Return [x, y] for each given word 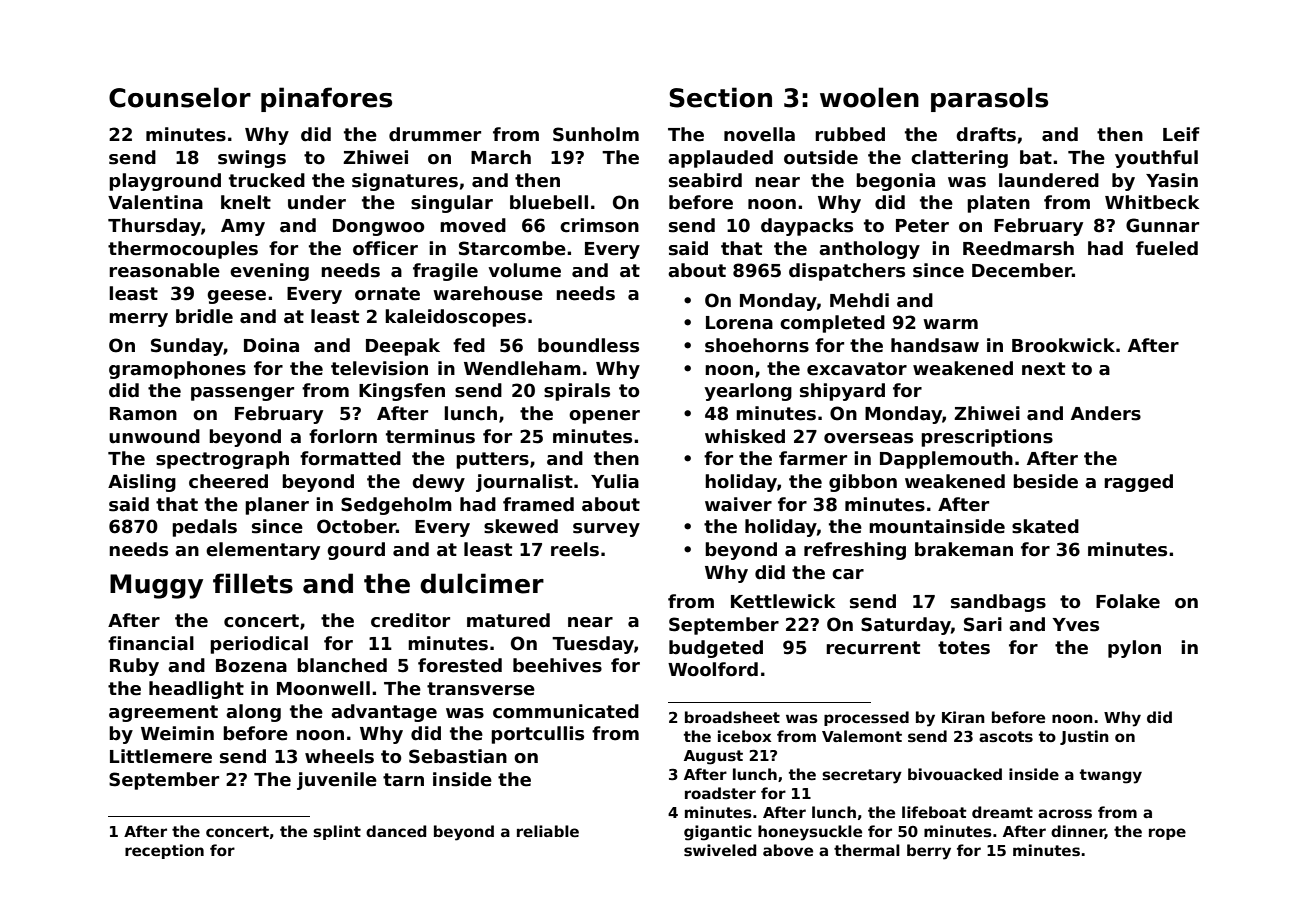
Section [720, 97]
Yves [1076, 625]
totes [964, 648]
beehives [557, 665]
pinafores [326, 99]
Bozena [251, 666]
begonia [895, 182]
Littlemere [161, 756]
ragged [1138, 483]
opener [604, 417]
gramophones [177, 370]
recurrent [873, 648]
